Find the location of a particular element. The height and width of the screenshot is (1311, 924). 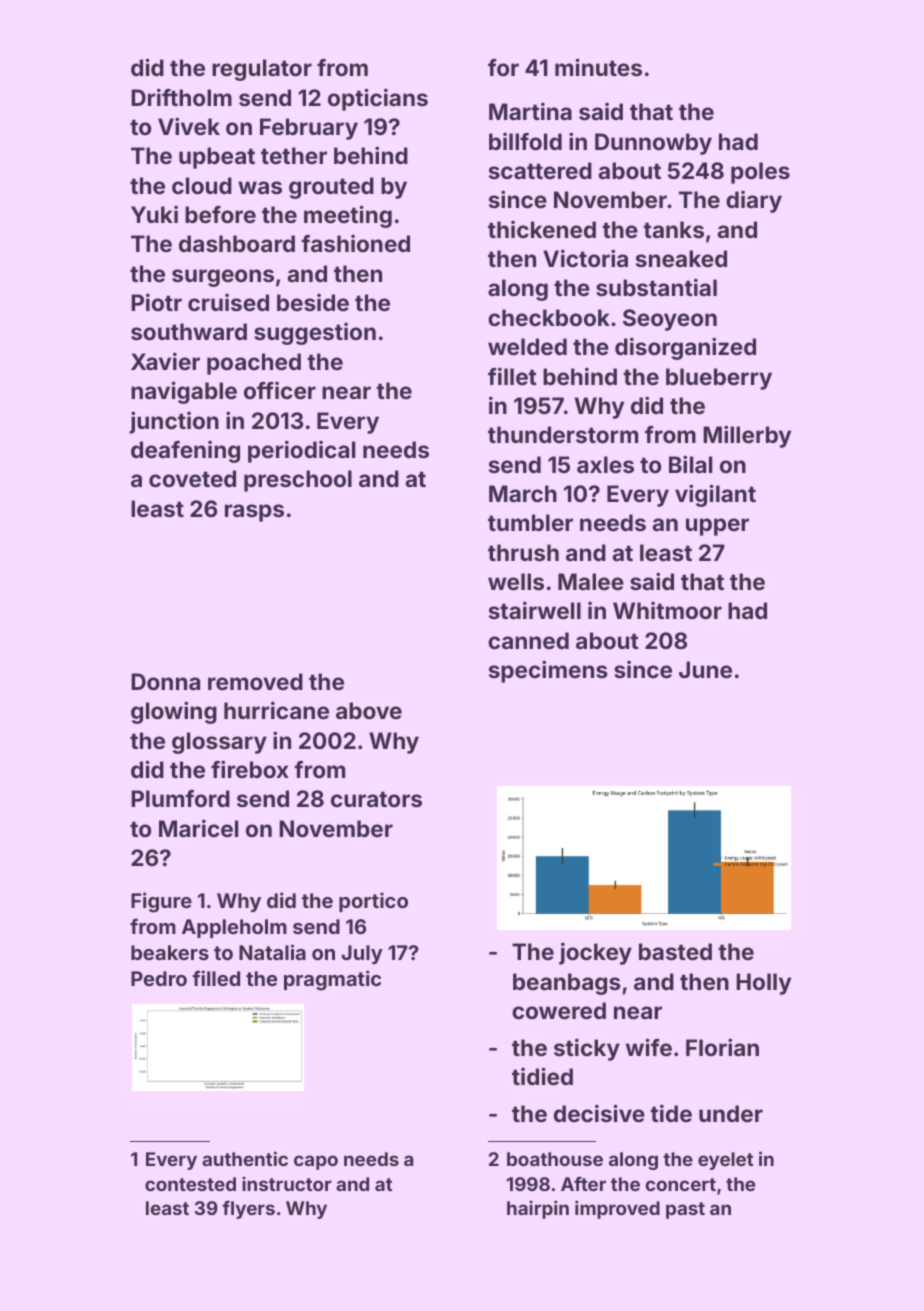

minutes is located at coordinates (598, 67).
